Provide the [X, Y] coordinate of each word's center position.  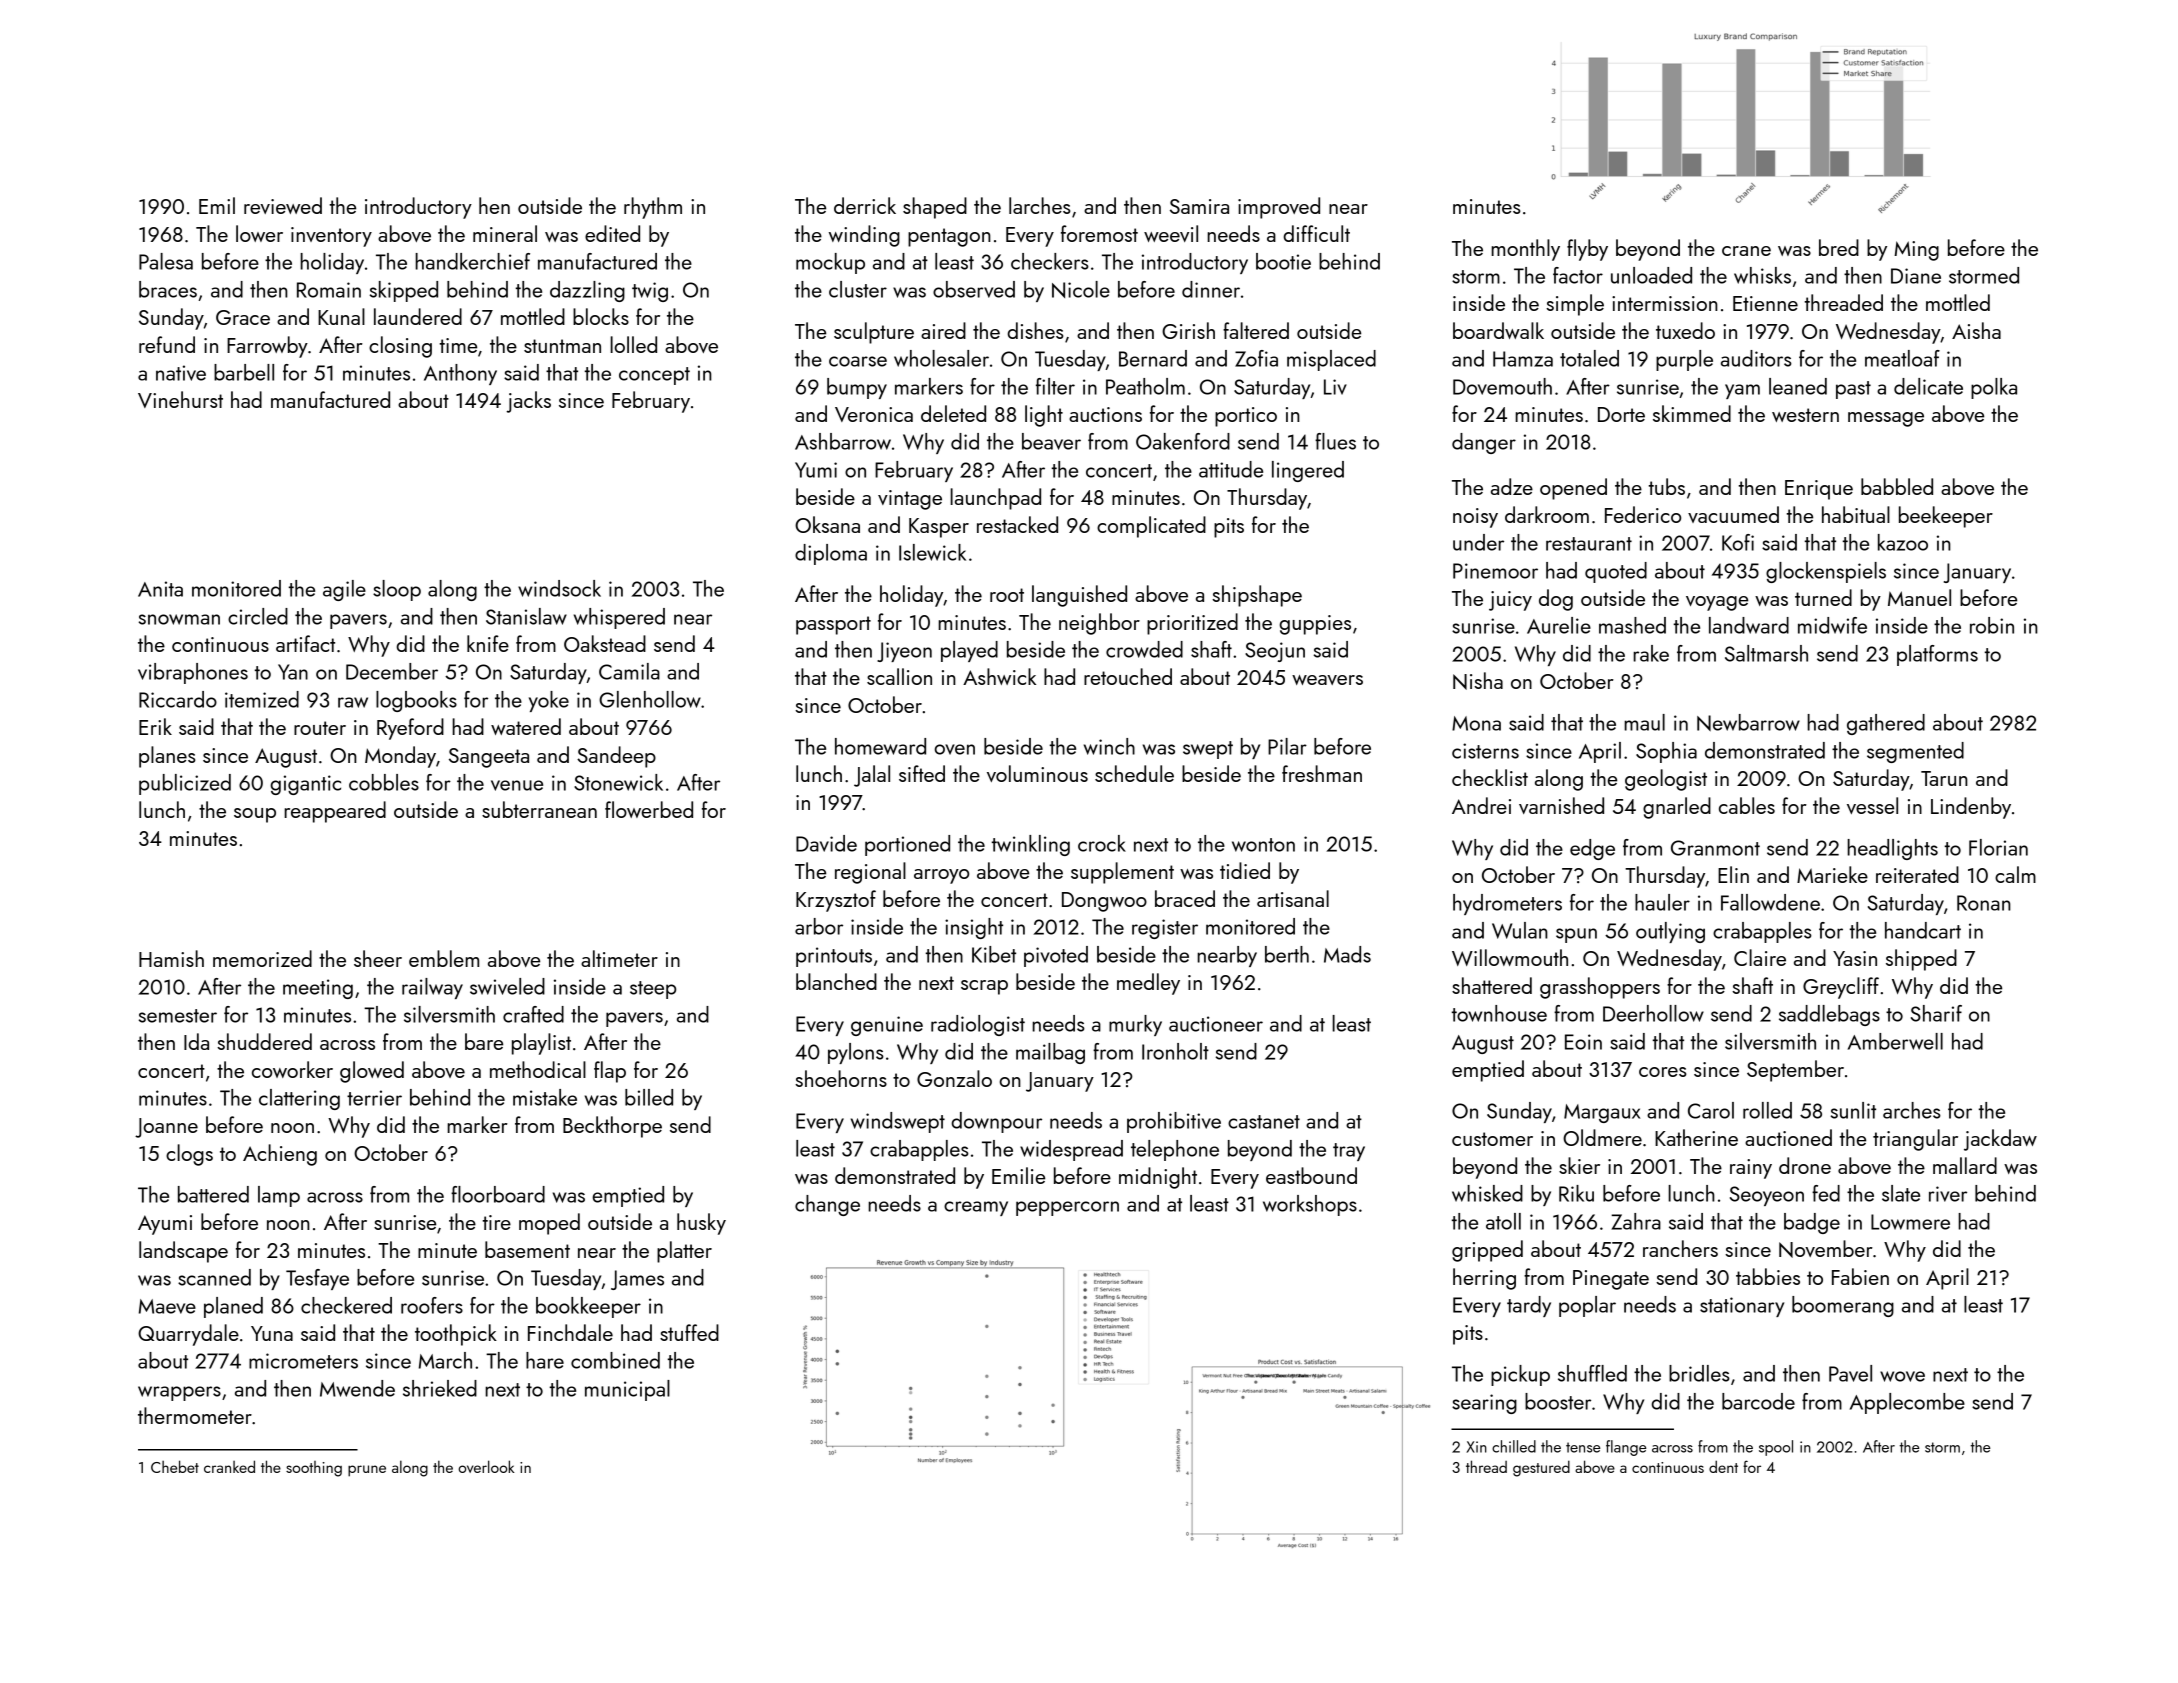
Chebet [175, 1466]
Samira [1199, 206]
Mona [1476, 723]
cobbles [384, 782]
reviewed [283, 205]
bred [1839, 247]
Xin [1476, 1447]
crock [1102, 843]
